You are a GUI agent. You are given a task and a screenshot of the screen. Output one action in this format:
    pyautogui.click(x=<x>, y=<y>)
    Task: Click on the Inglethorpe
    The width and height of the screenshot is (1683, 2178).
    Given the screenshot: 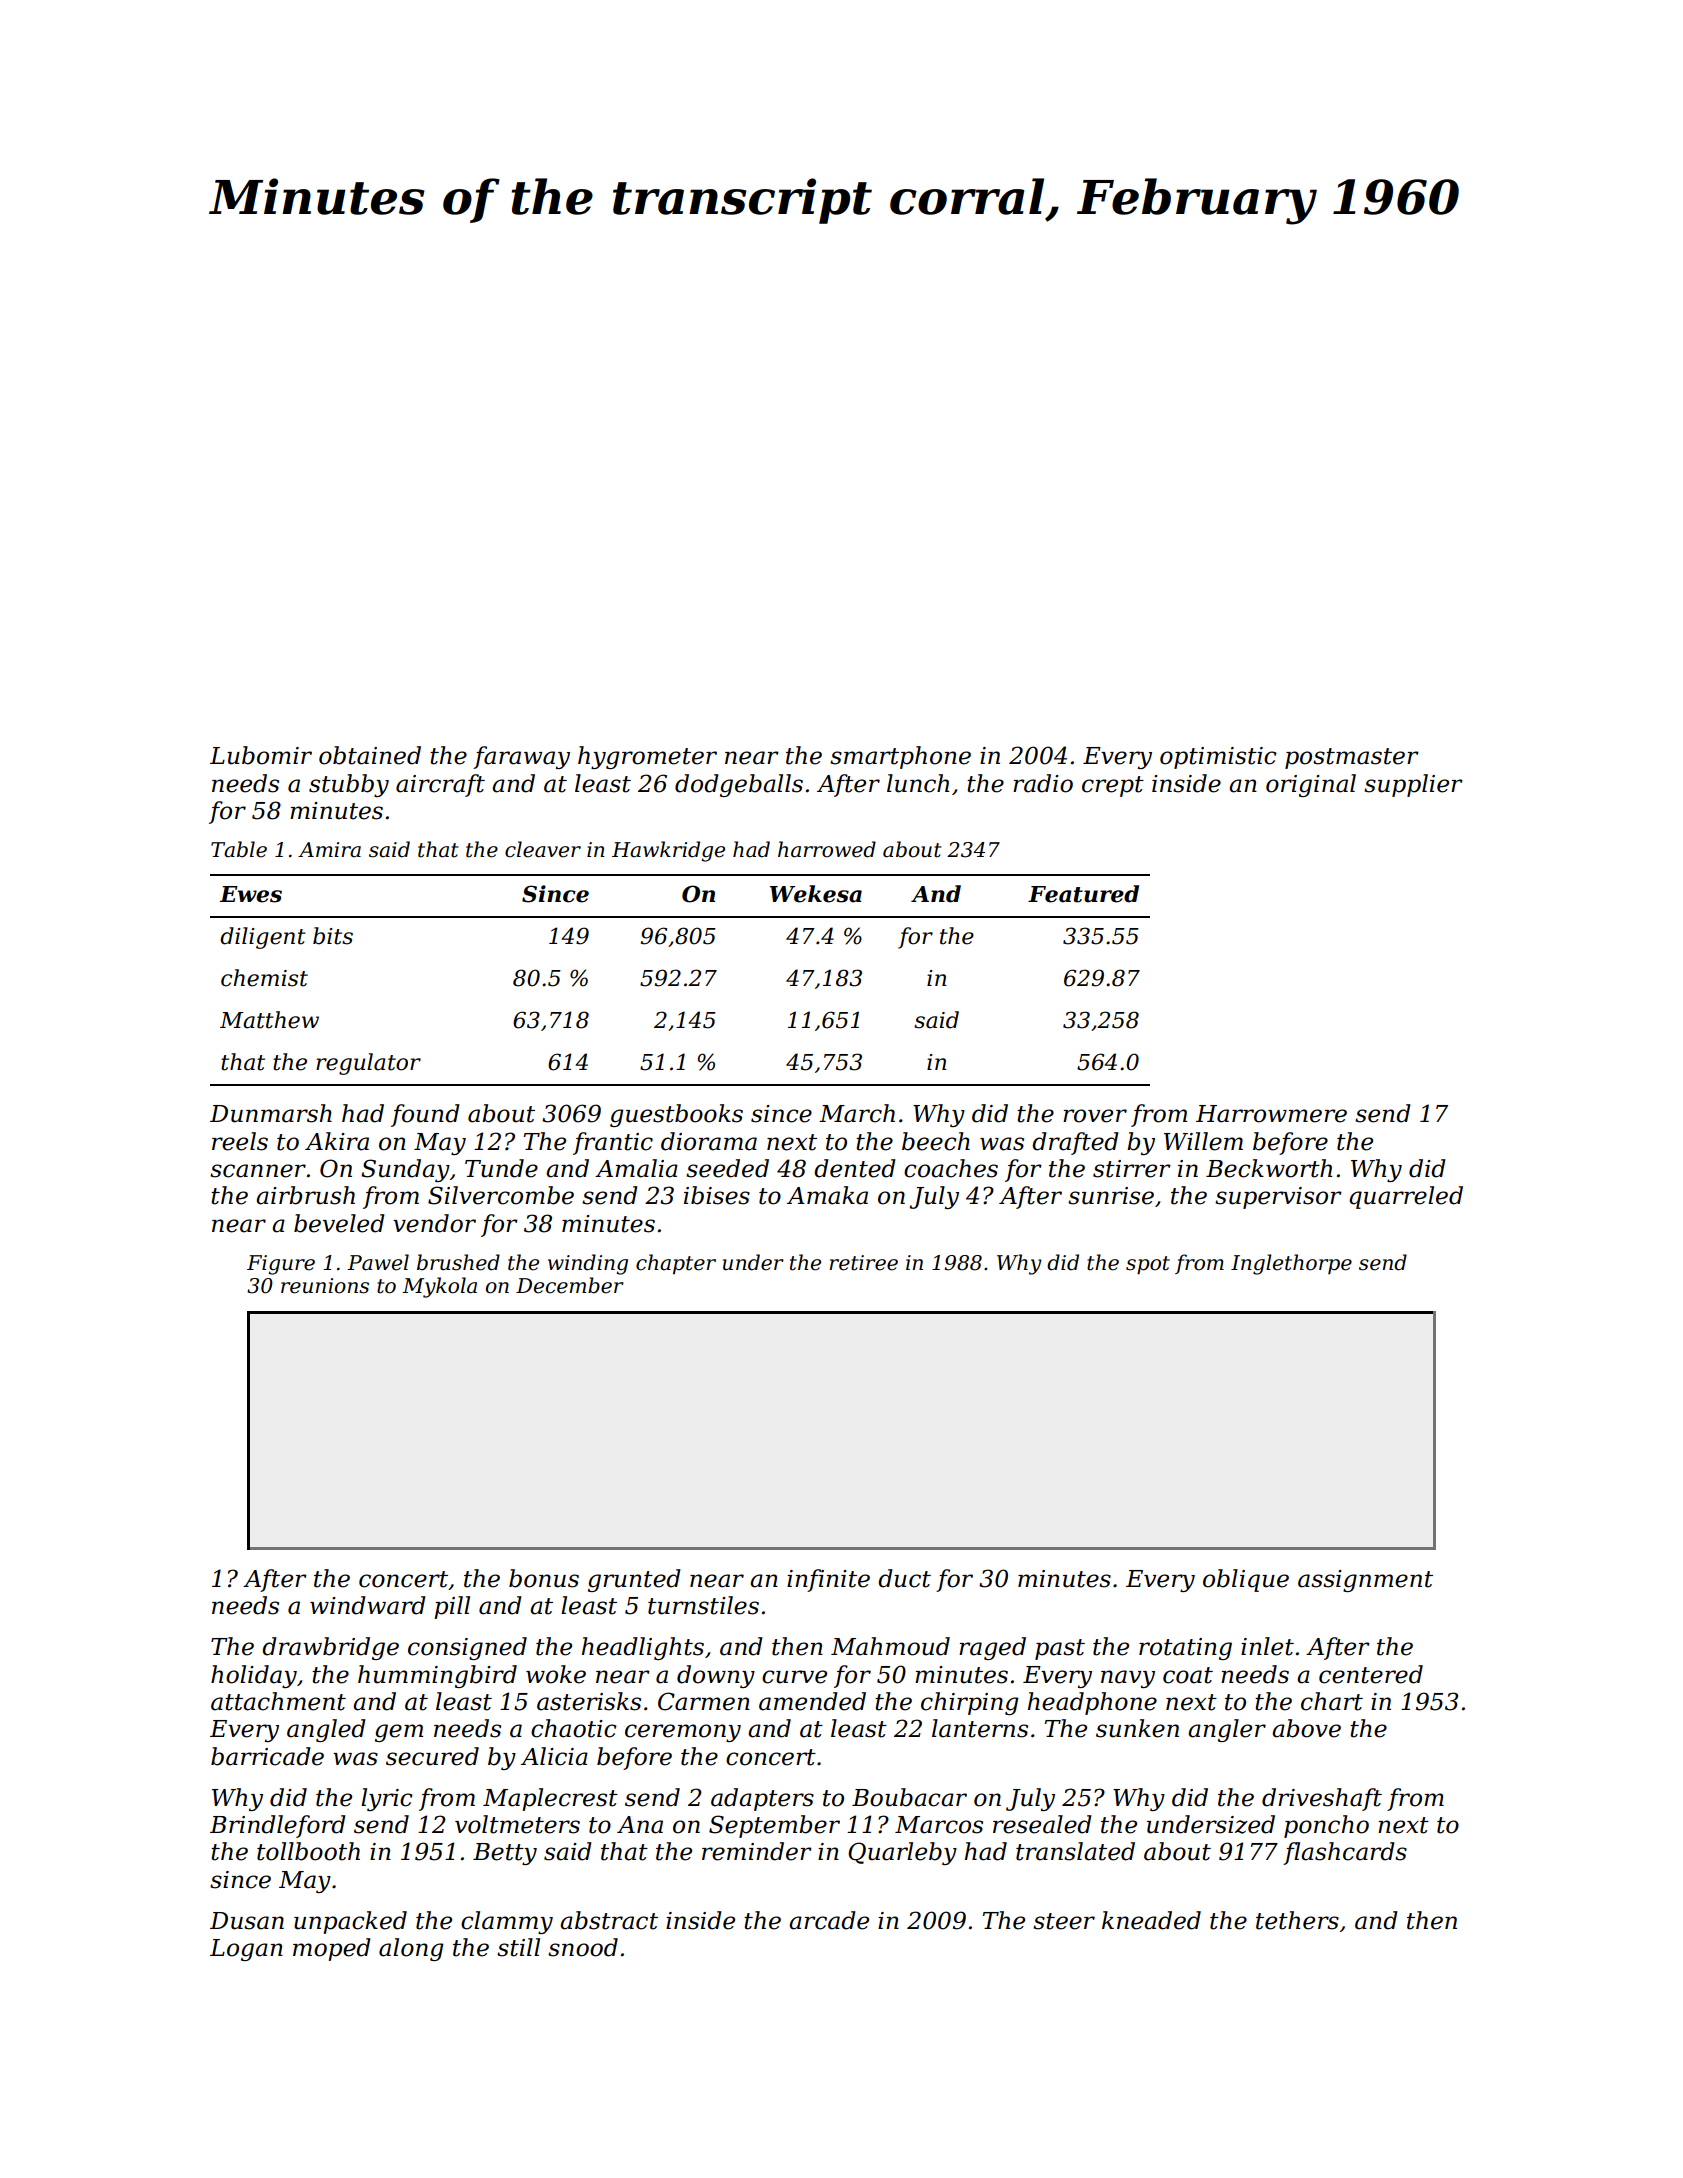 What is the action you would take?
    pyautogui.click(x=1291, y=1264)
